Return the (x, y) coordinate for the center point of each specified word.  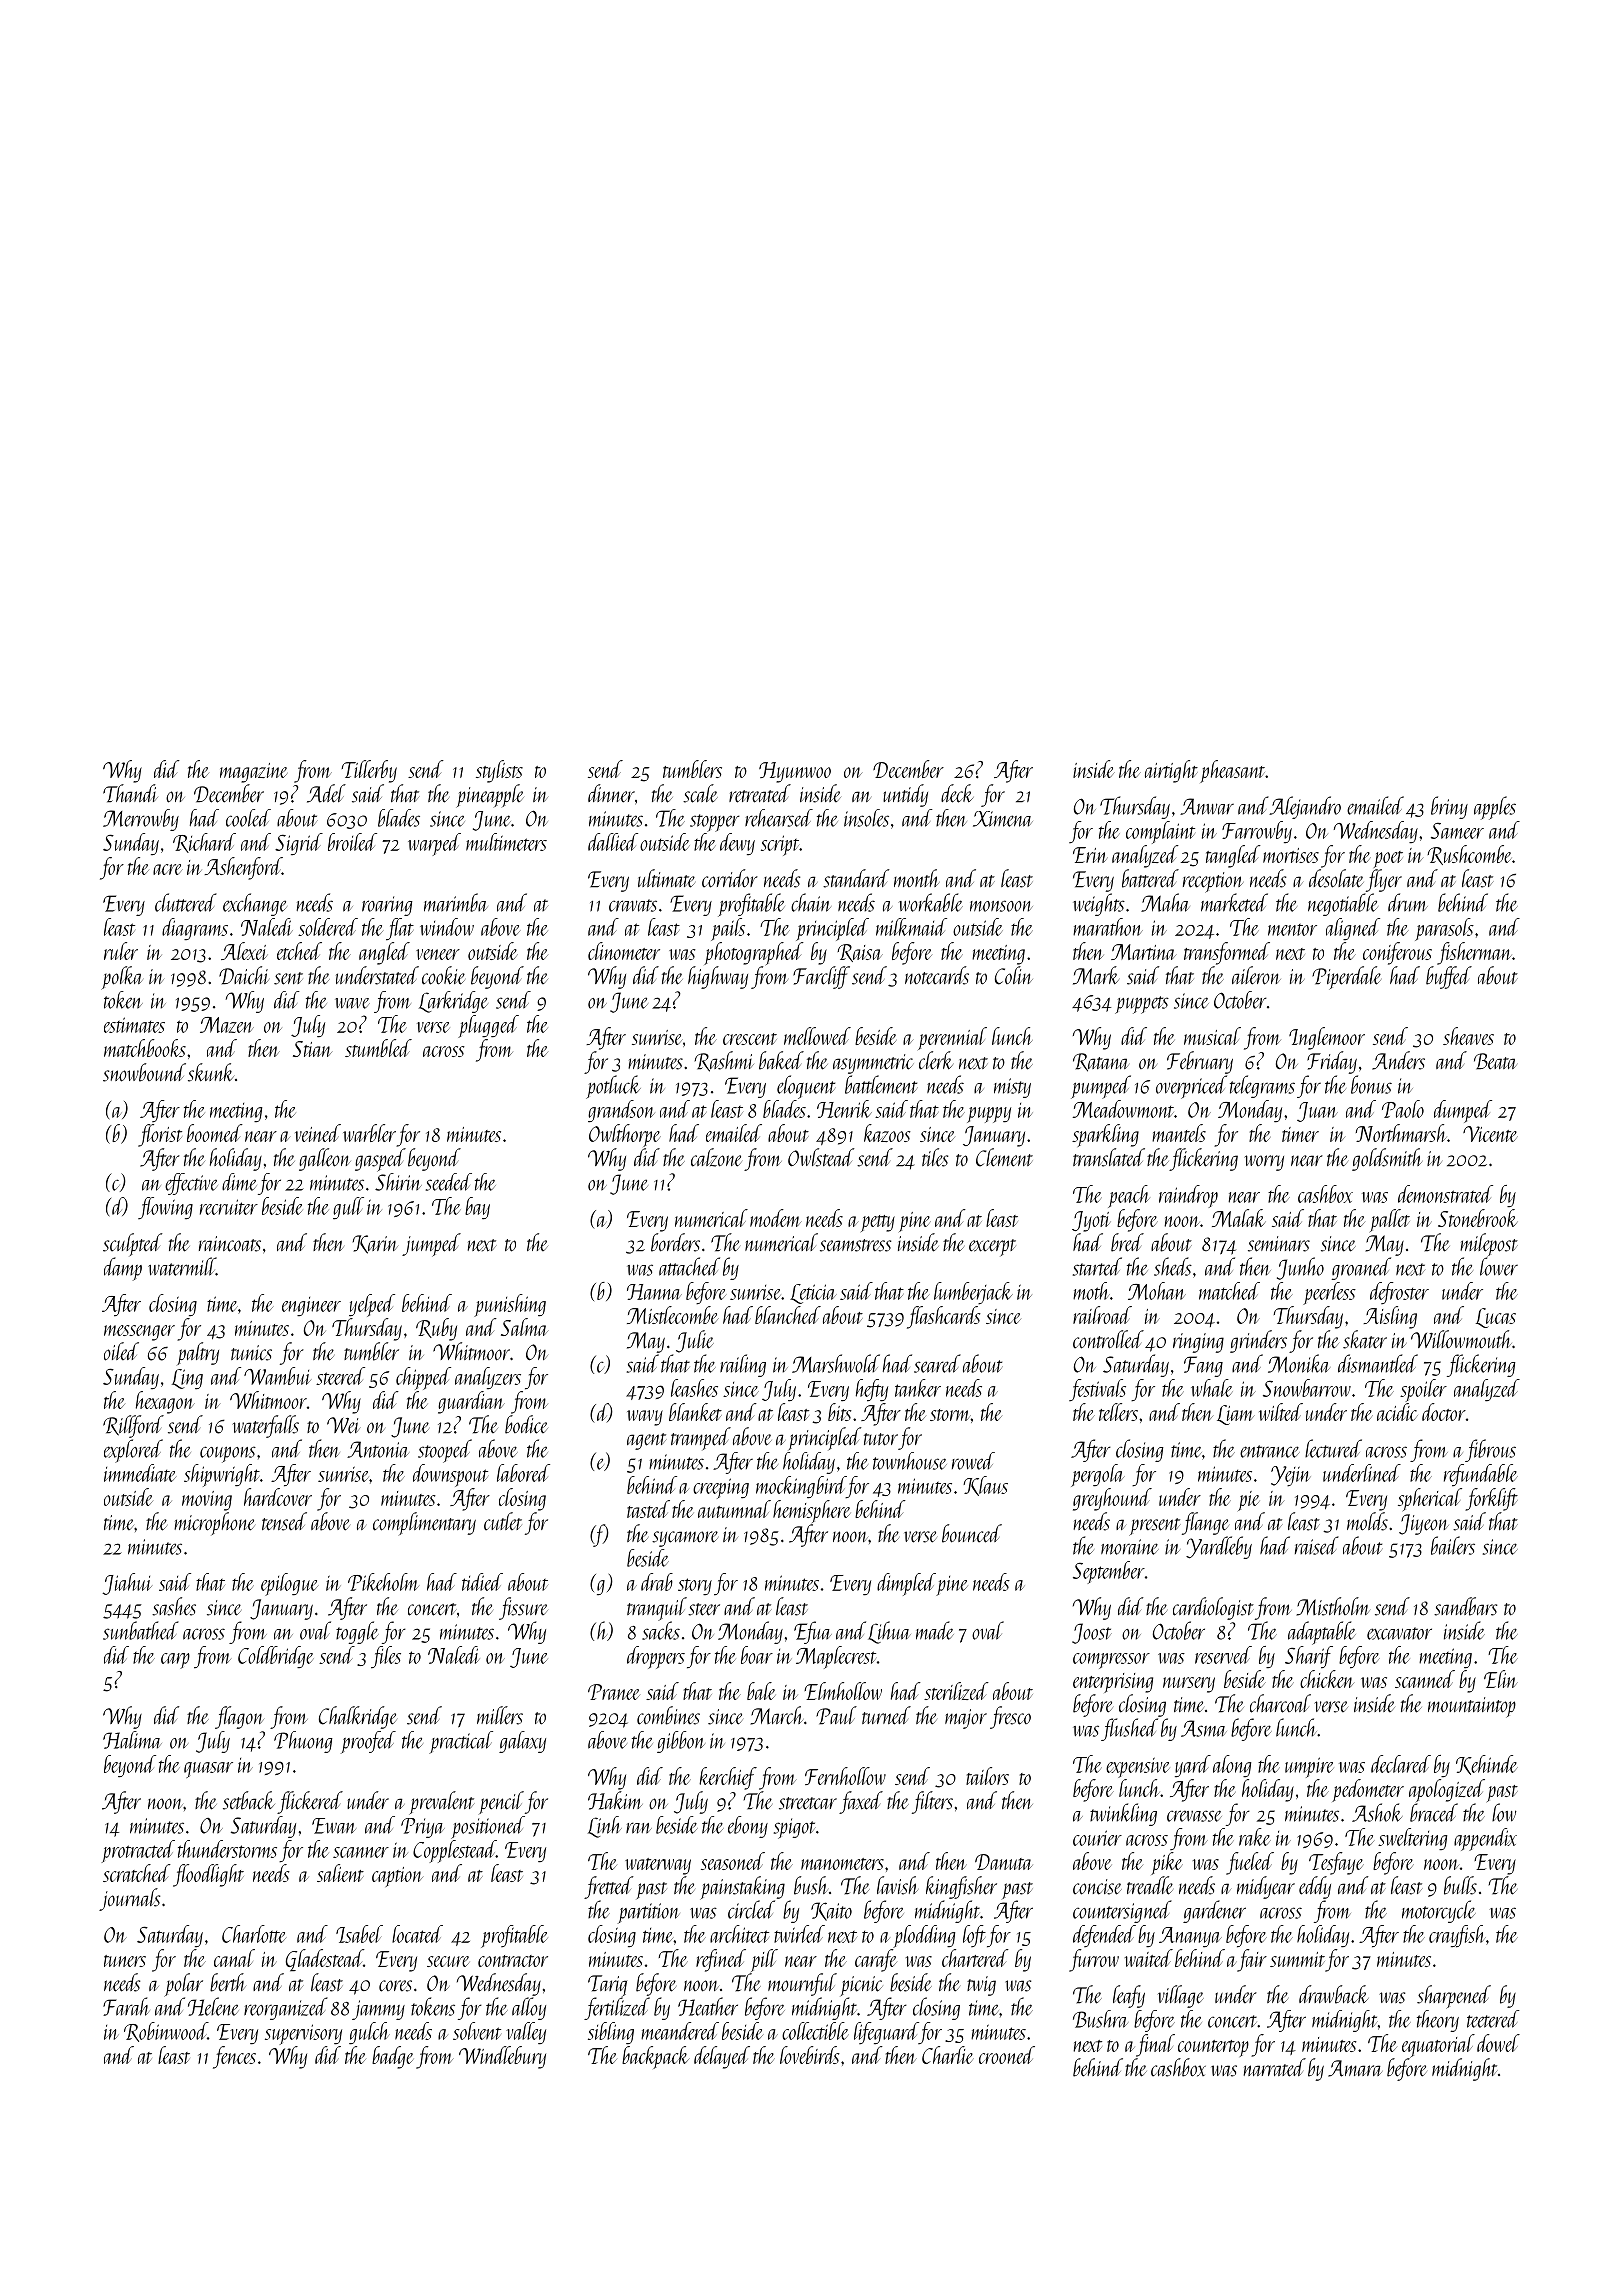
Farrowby (1257, 832)
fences (234, 2057)
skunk (211, 1072)
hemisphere (811, 1511)
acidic (1397, 1412)
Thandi (130, 793)
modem (776, 1218)
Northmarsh (1401, 1133)
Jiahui (127, 1584)
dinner (611, 793)
